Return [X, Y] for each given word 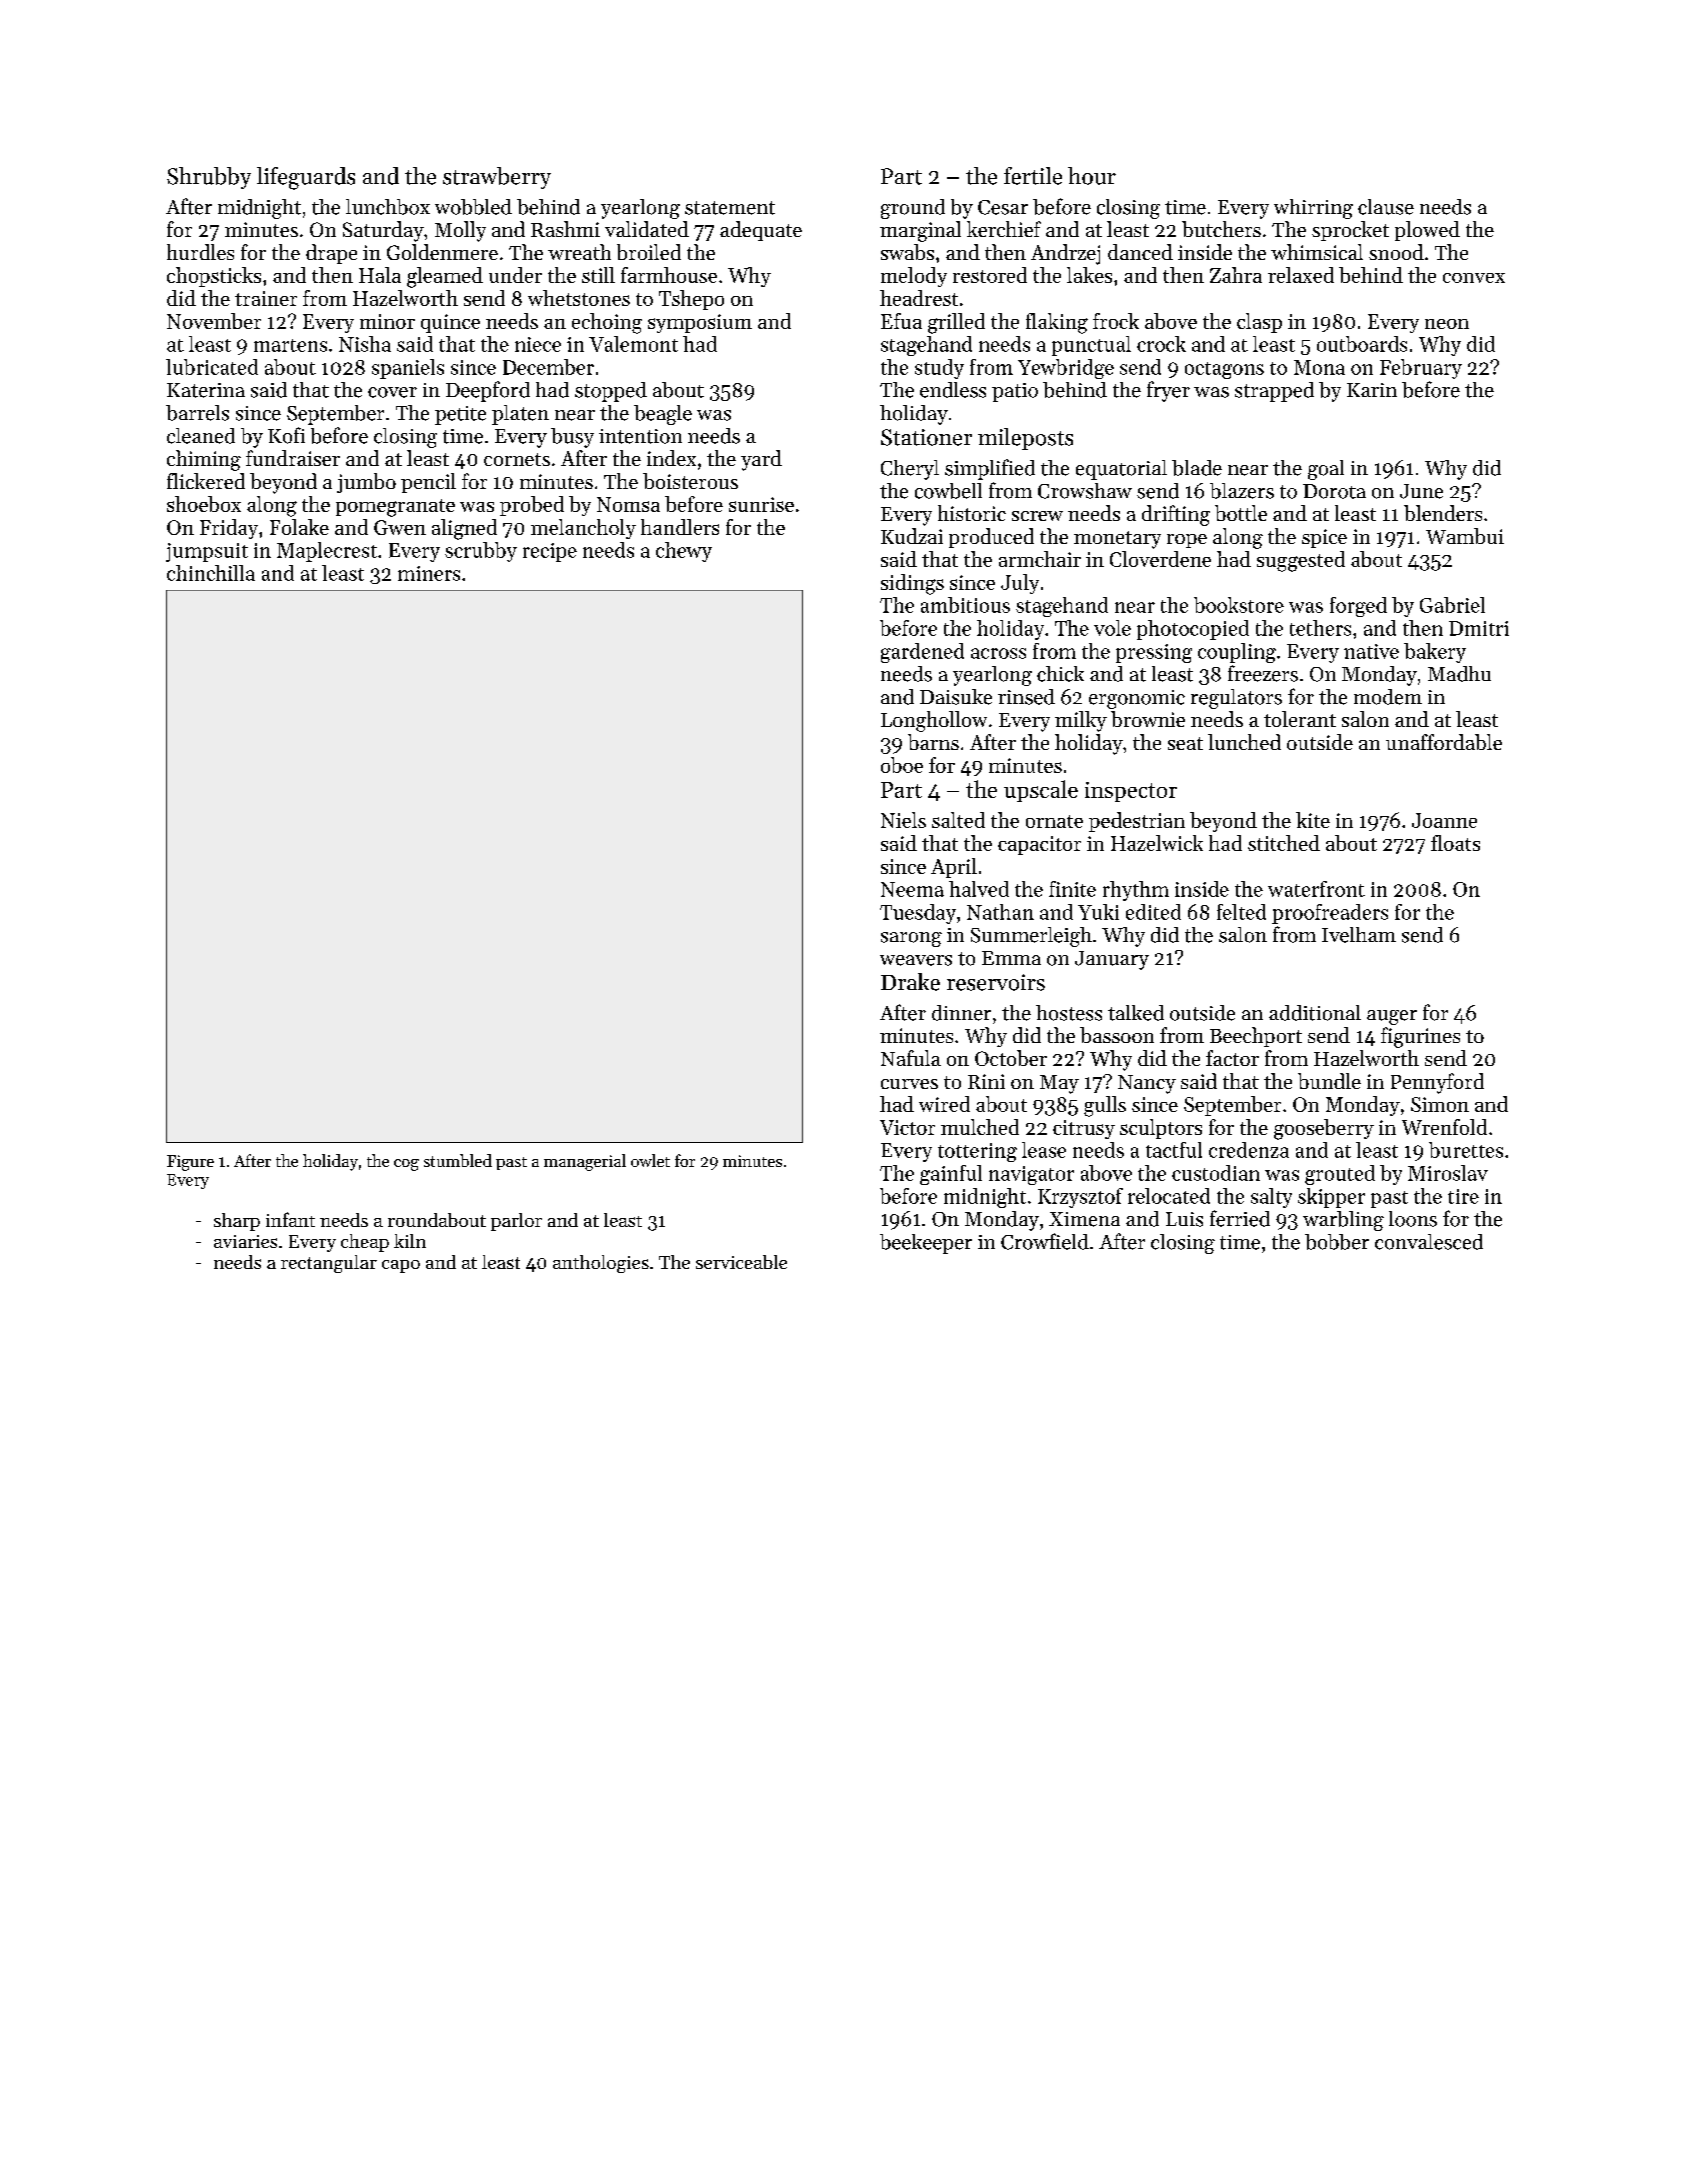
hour [1092, 176]
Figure [190, 1163]
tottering [977, 1152]
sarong [911, 939]
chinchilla [211, 573]
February [1421, 369]
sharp [237, 1222]
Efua [901, 321]
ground [913, 209]
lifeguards [306, 178]
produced [991, 538]
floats [1455, 843]
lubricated [212, 367]
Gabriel [1452, 605]
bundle [1329, 1081]
